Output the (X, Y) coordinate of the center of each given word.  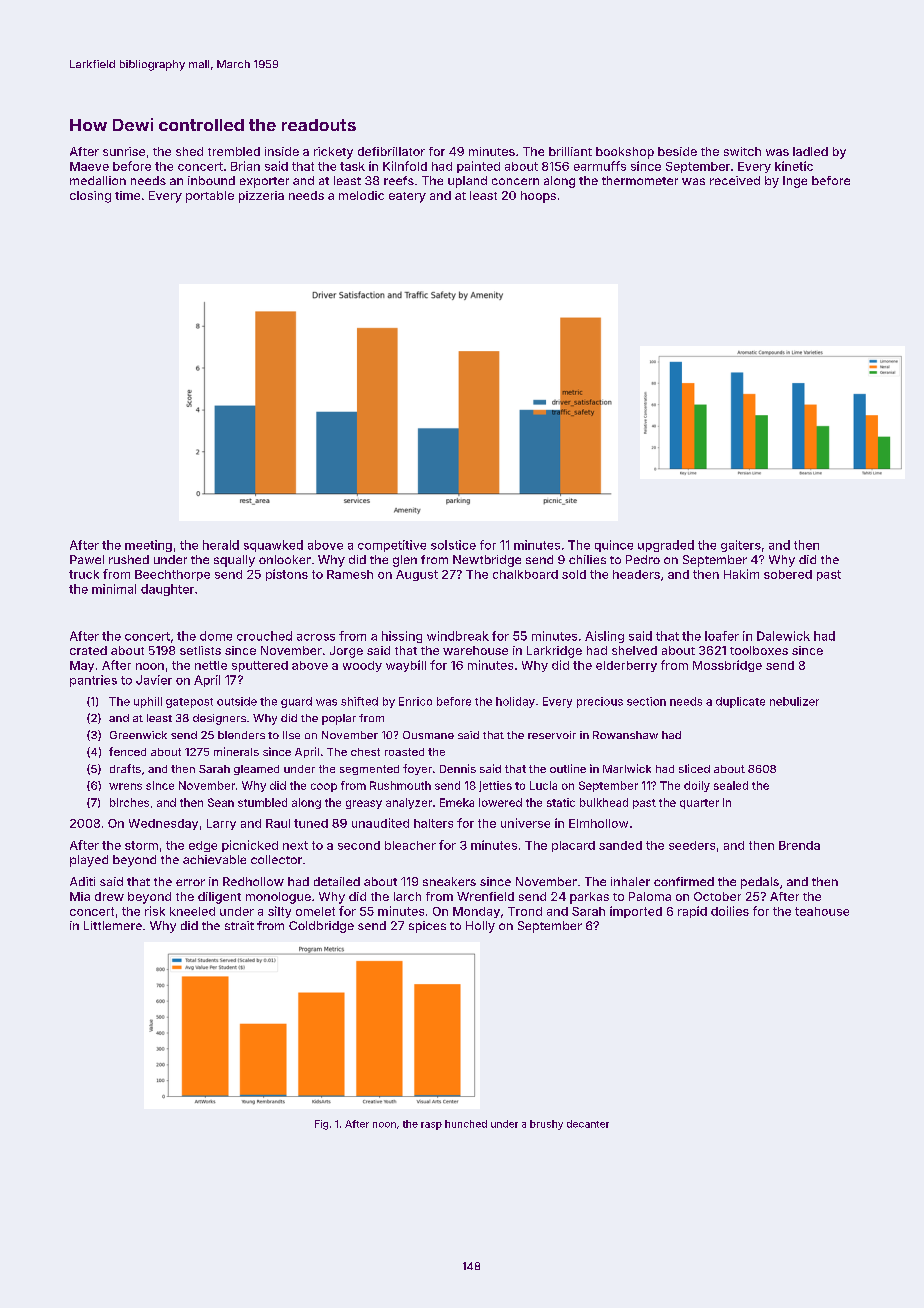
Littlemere (113, 925)
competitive (392, 546)
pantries (93, 681)
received (735, 180)
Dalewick (783, 636)
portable (210, 197)
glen (405, 561)
